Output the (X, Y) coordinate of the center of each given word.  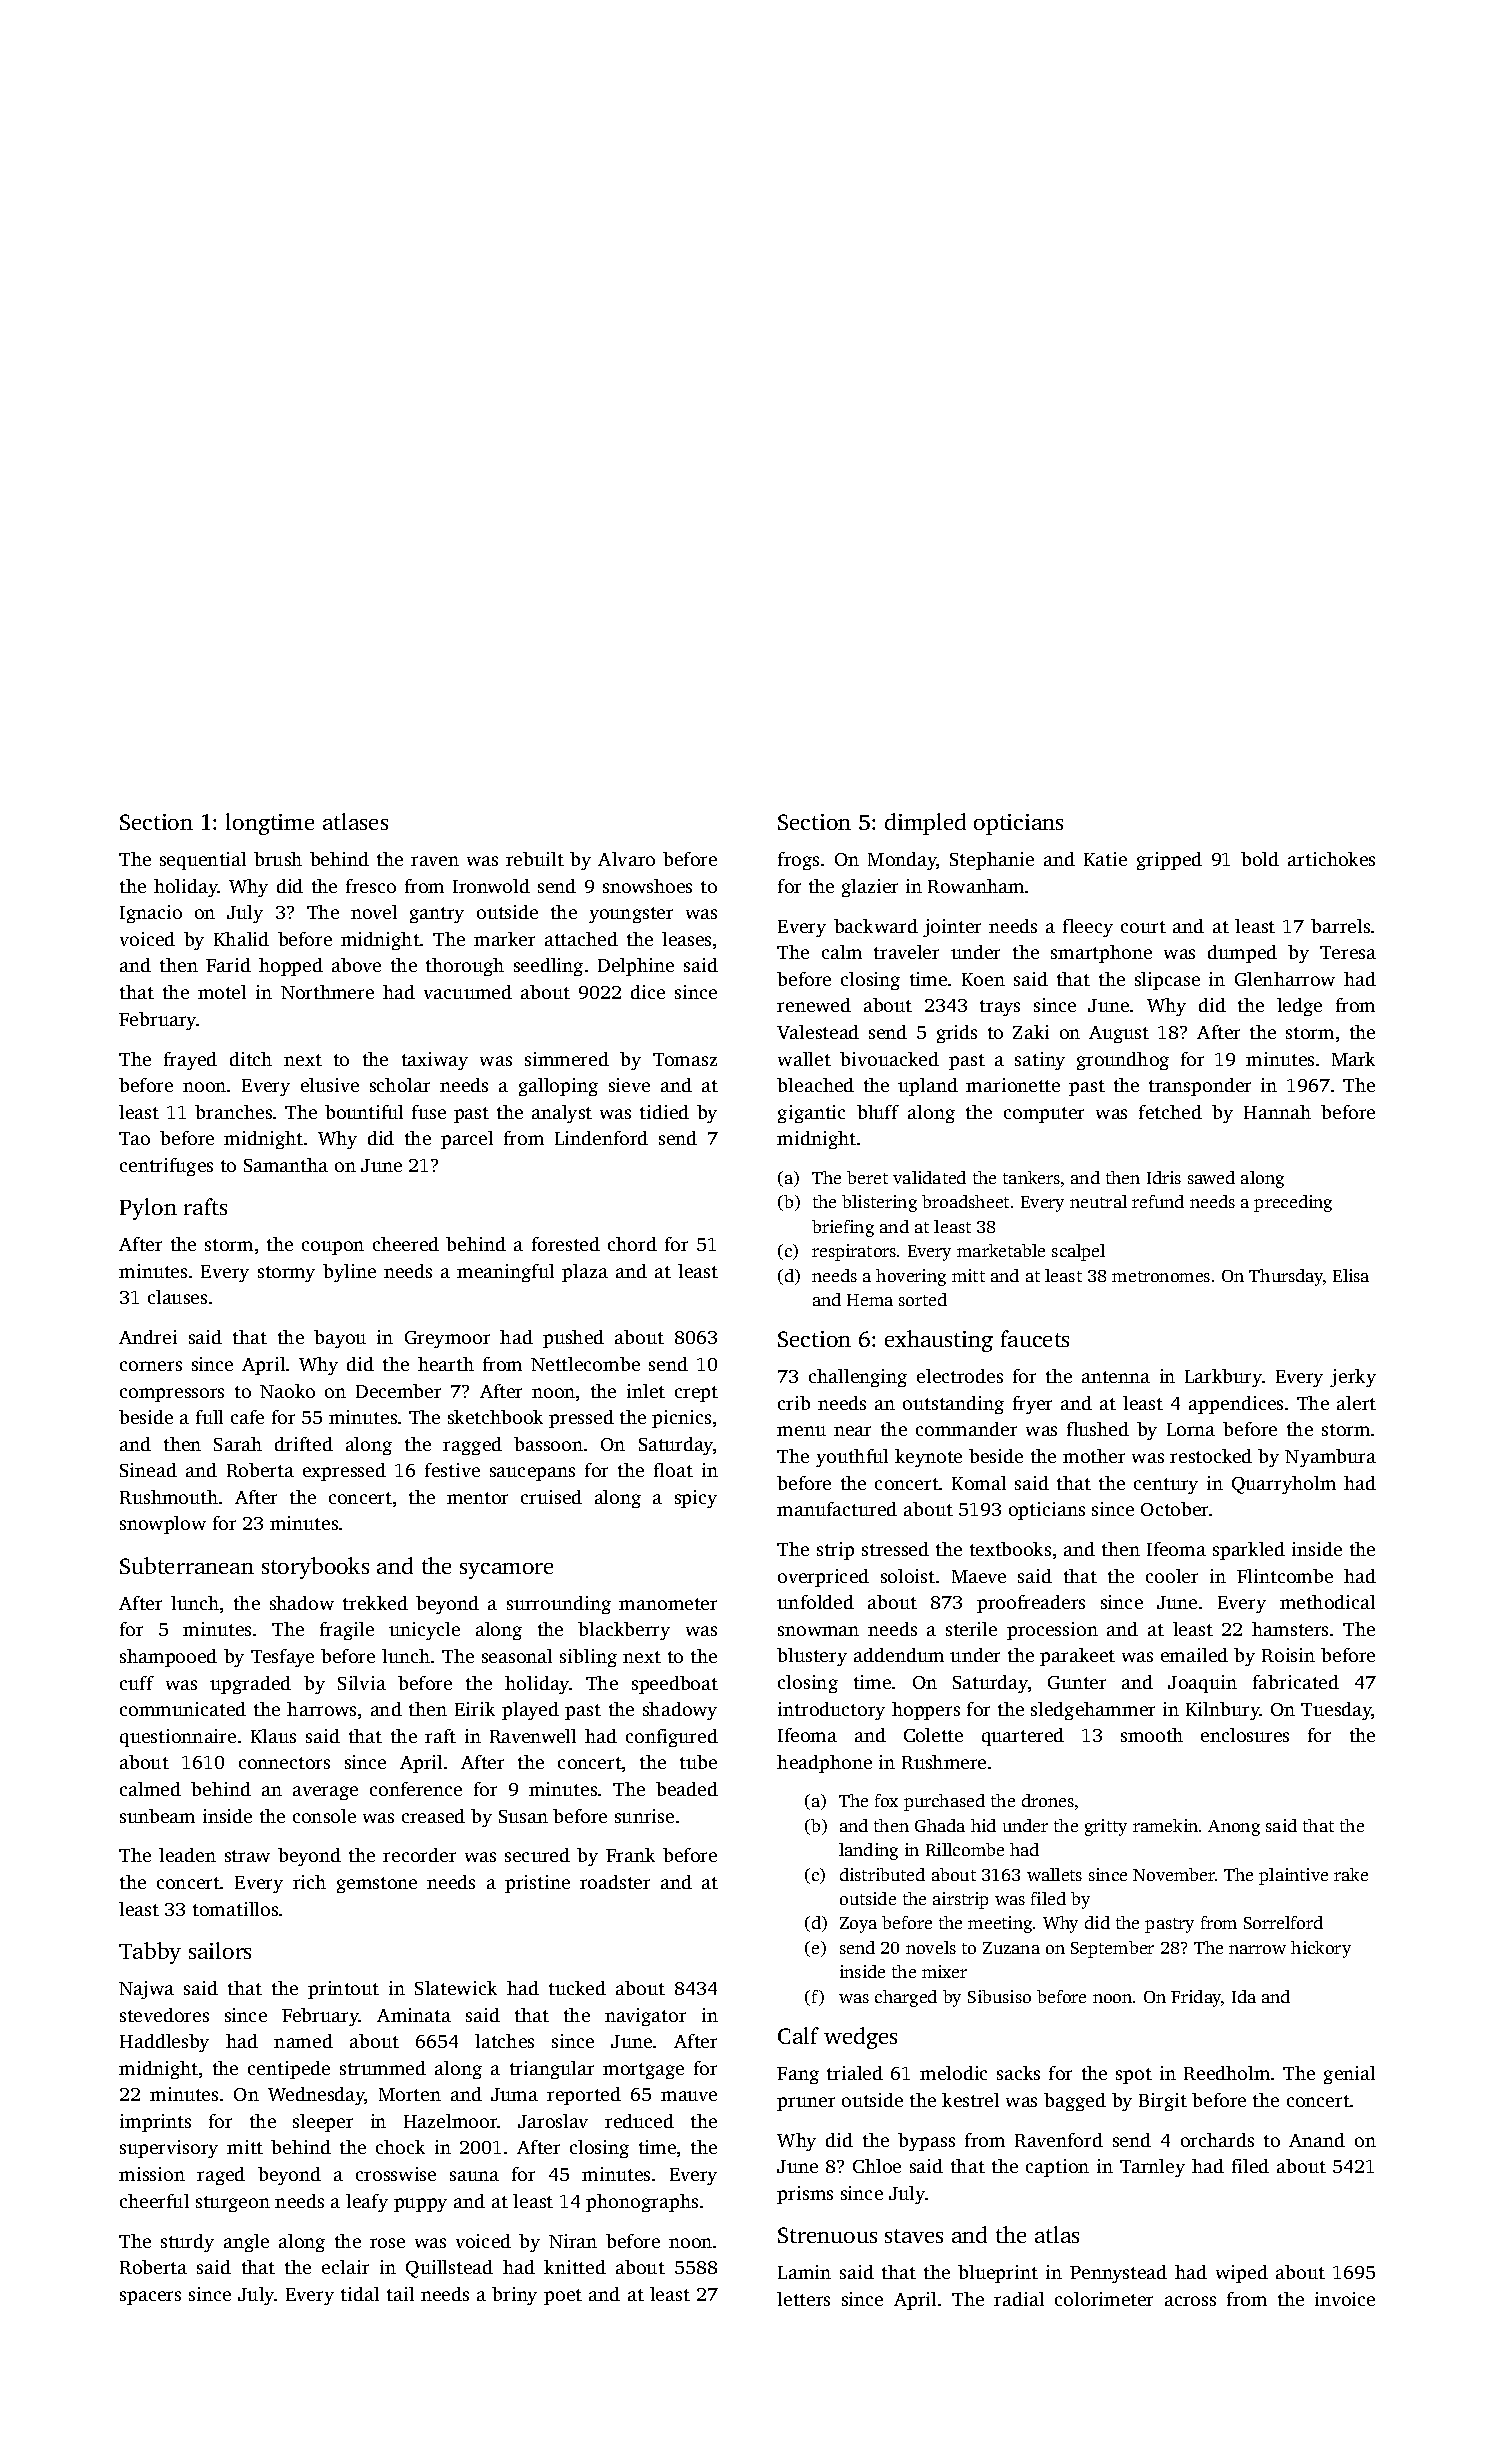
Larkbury (1224, 1378)
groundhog (1123, 1061)
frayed (190, 1061)
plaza (585, 1273)
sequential (203, 861)
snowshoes (647, 886)
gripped (1169, 861)
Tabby (150, 1953)
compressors (172, 1395)
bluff (878, 1112)
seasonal (517, 1656)
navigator (645, 2017)
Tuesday (1336, 1711)
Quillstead (449, 2269)
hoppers (926, 1711)
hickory (1321, 1949)
